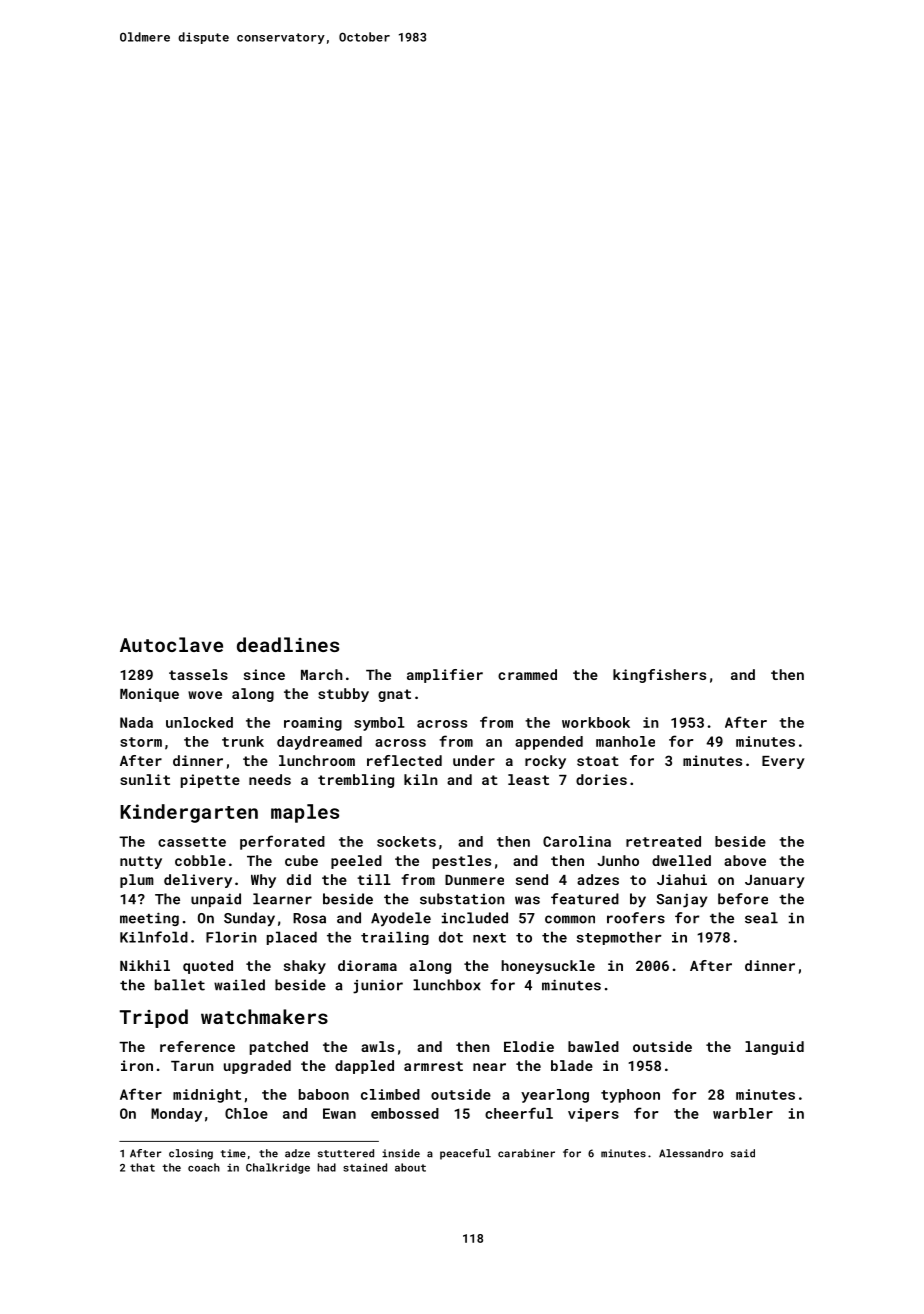 The height and width of the screenshot is (1314, 924). What do you see at coordinates (326, 1167) in the screenshot?
I see `had` at bounding box center [326, 1167].
